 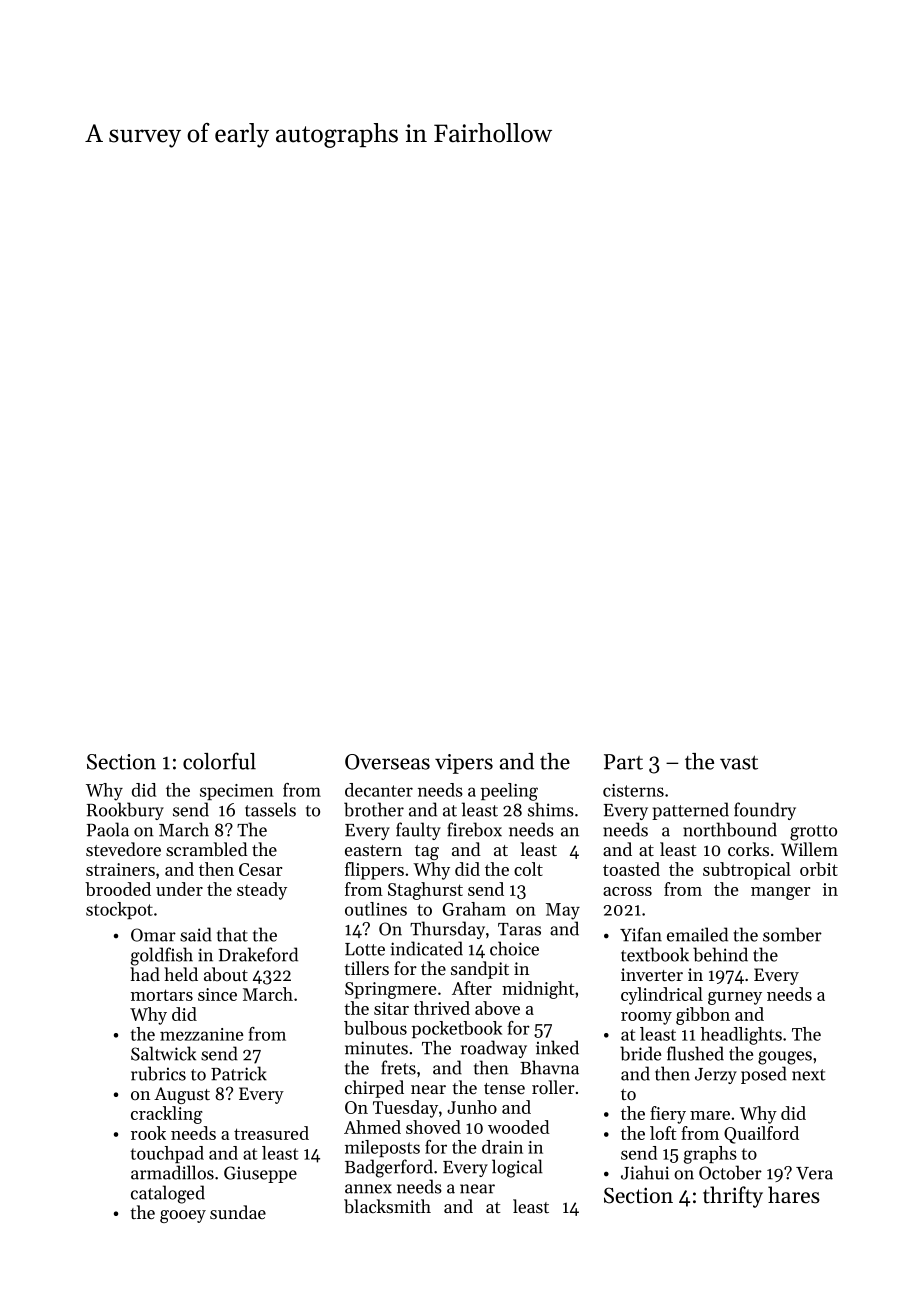 What do you see at coordinates (425, 891) in the screenshot?
I see `Staghurst` at bounding box center [425, 891].
